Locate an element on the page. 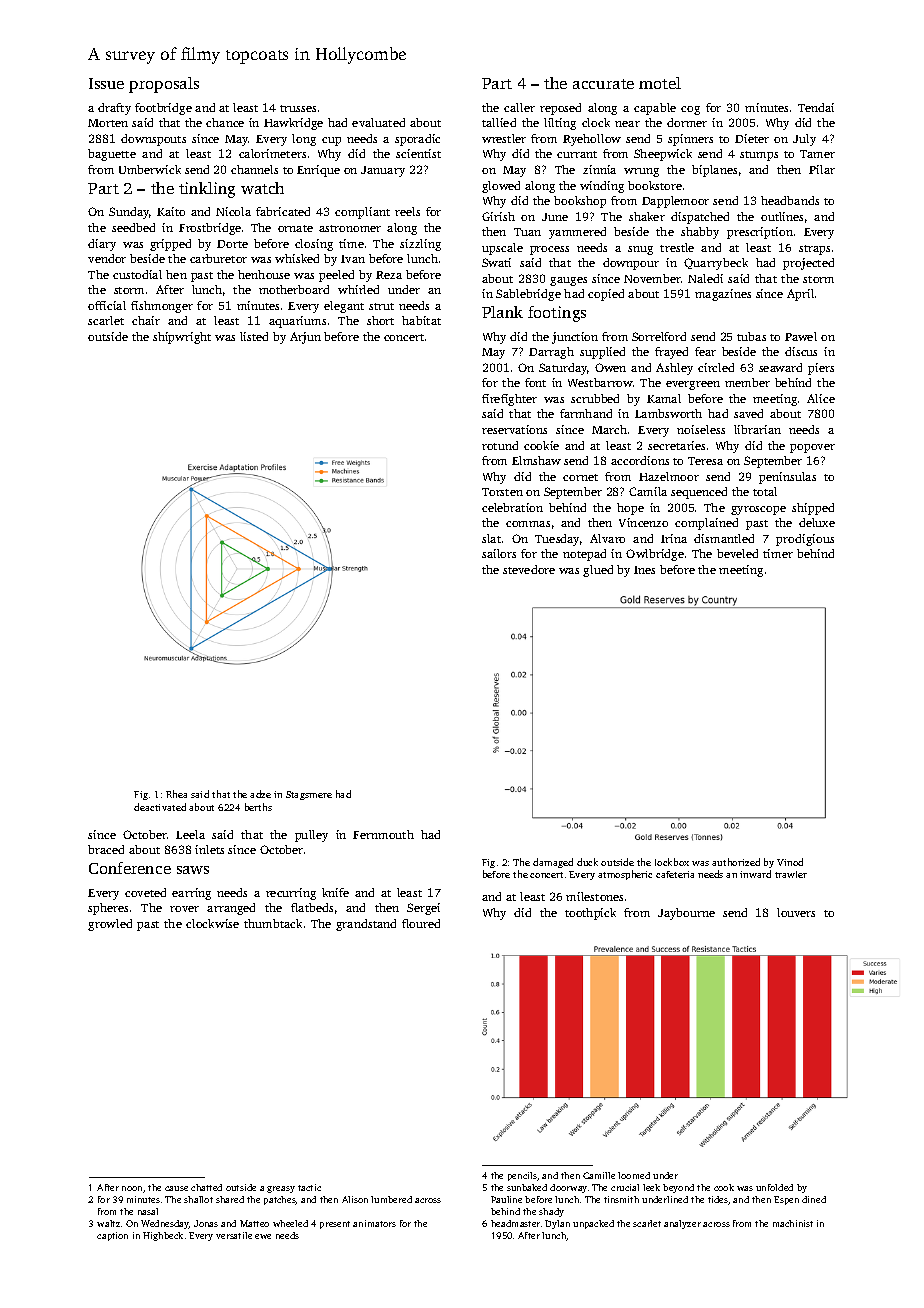  slat is located at coordinates (491, 538).
